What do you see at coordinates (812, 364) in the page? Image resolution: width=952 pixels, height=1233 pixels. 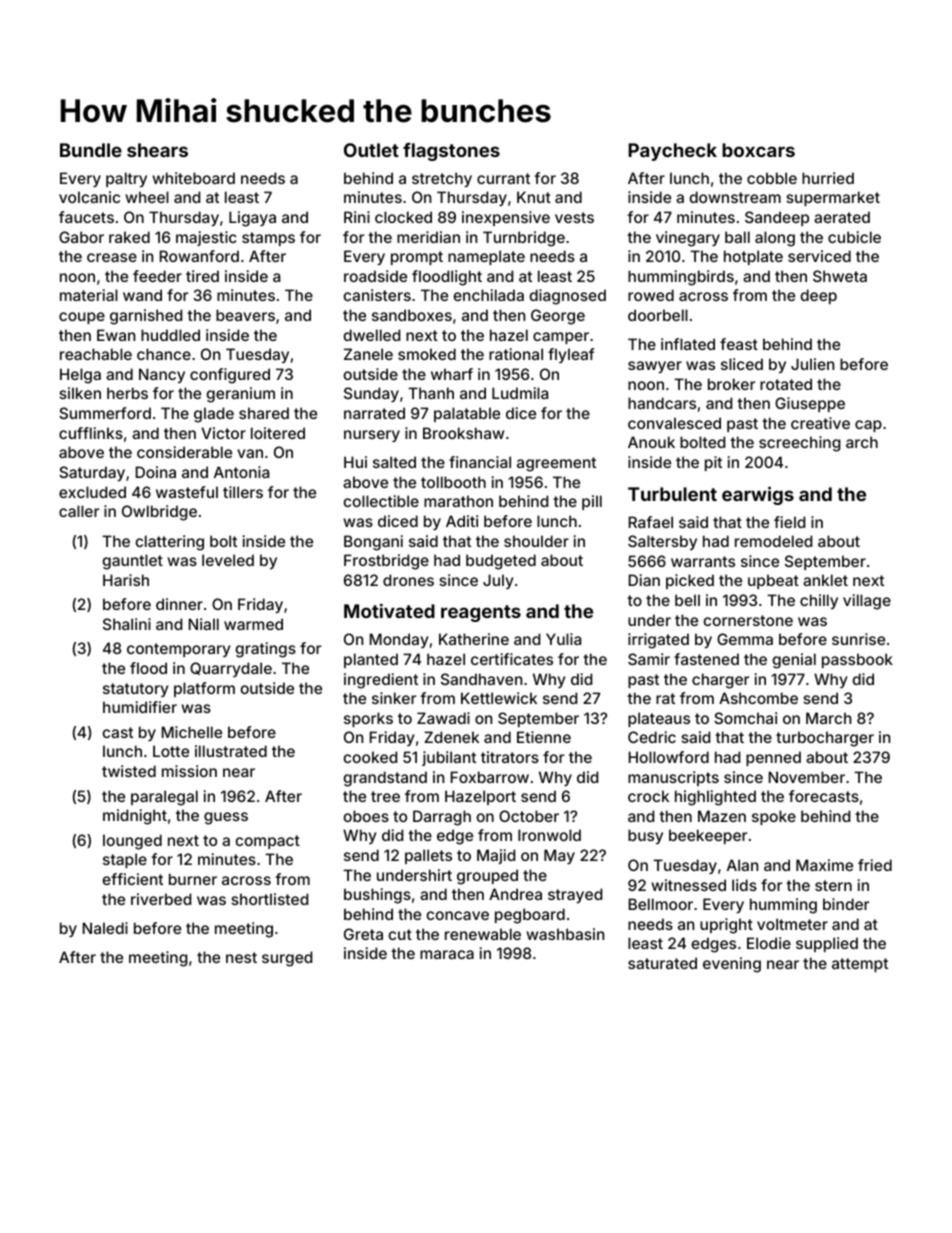 I see `Julien` at bounding box center [812, 364].
